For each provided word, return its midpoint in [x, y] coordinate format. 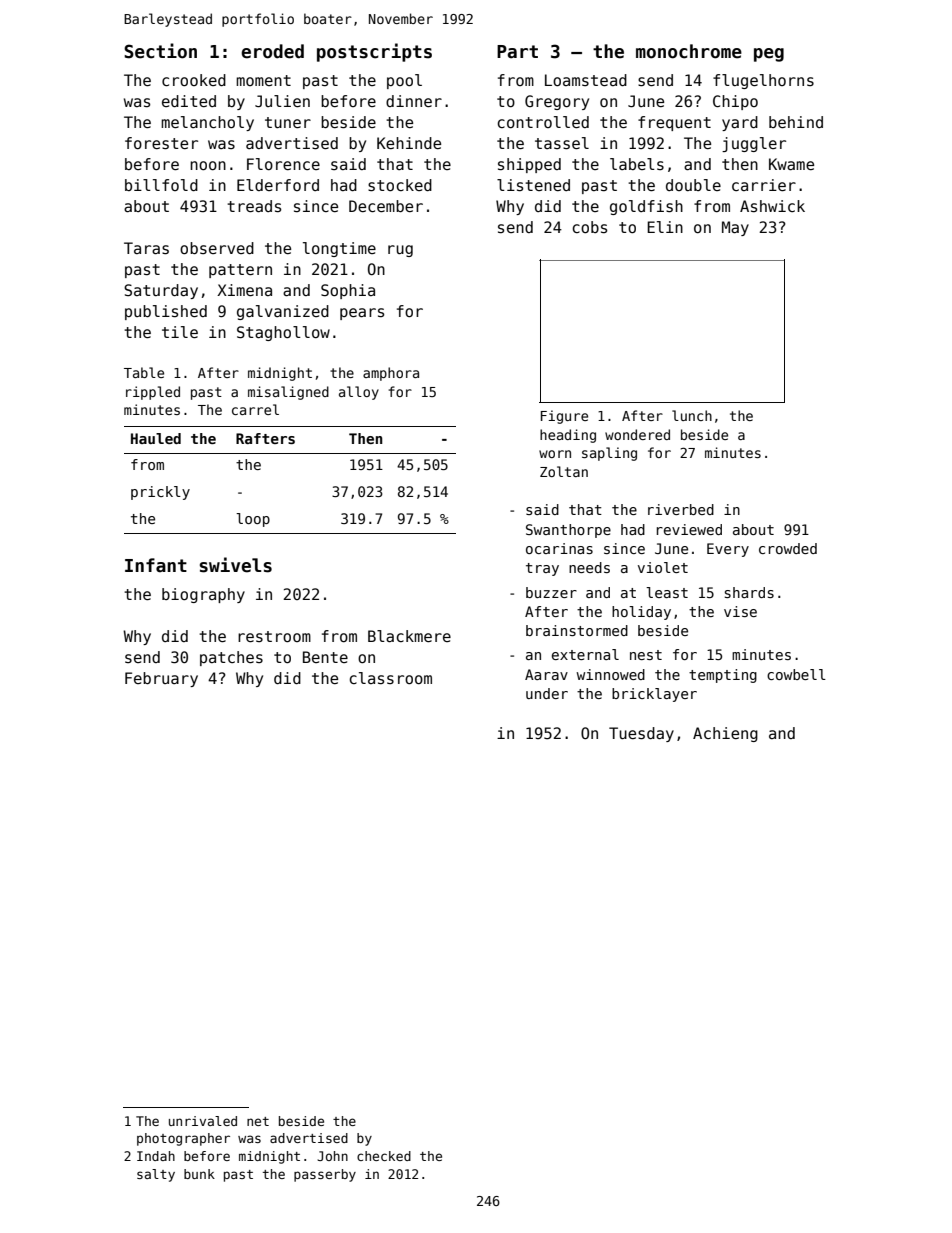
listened [533, 185]
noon [208, 165]
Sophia [348, 291]
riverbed [681, 509]
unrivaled [203, 1121]
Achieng [725, 734]
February [161, 679]
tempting [723, 676]
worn [555, 454]
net [258, 1121]
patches [231, 658]
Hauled [156, 438]
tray [542, 569]
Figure [564, 417]
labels [637, 164]
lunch [692, 415]
